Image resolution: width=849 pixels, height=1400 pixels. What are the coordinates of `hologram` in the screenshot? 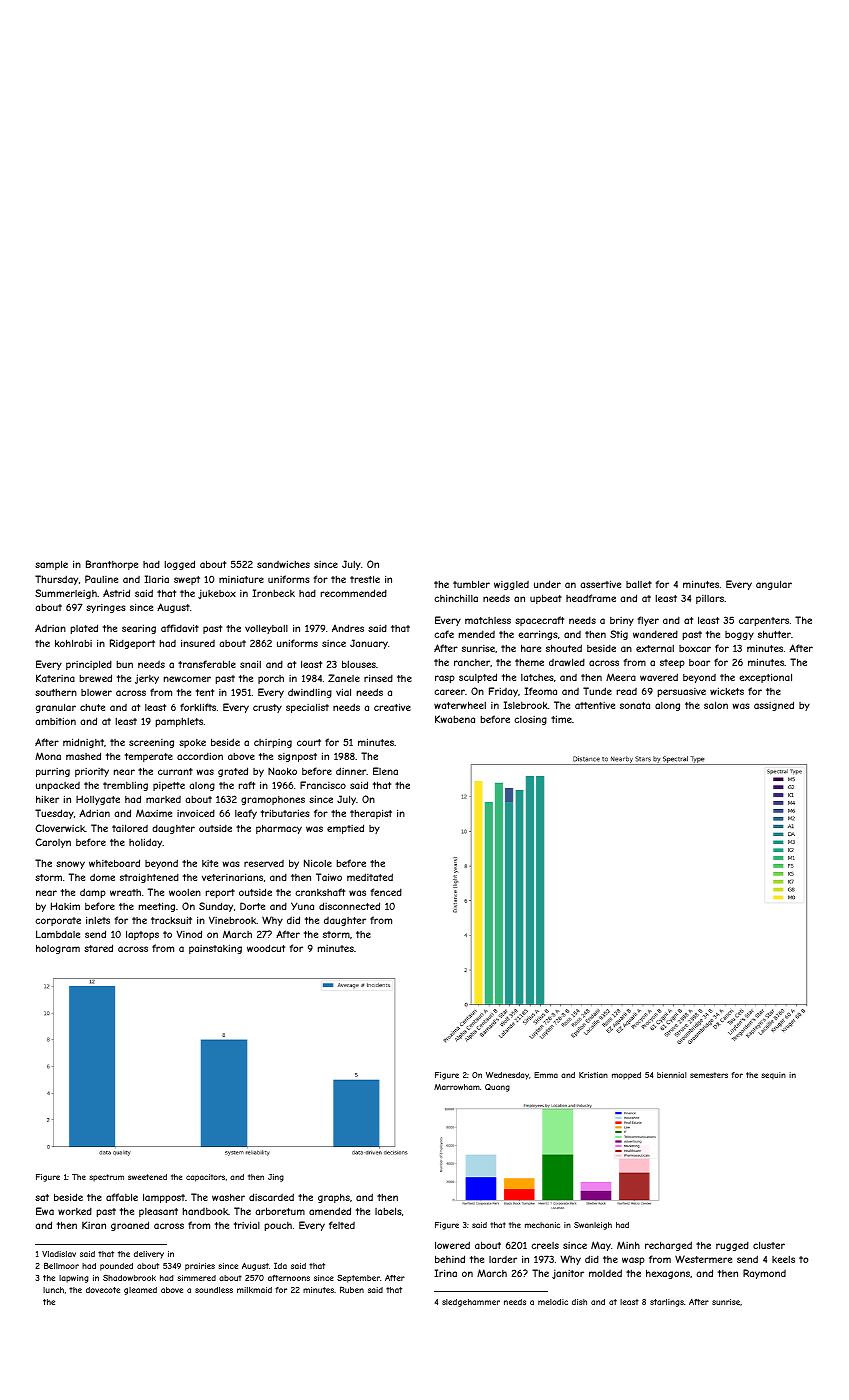 It's located at (58, 949).
